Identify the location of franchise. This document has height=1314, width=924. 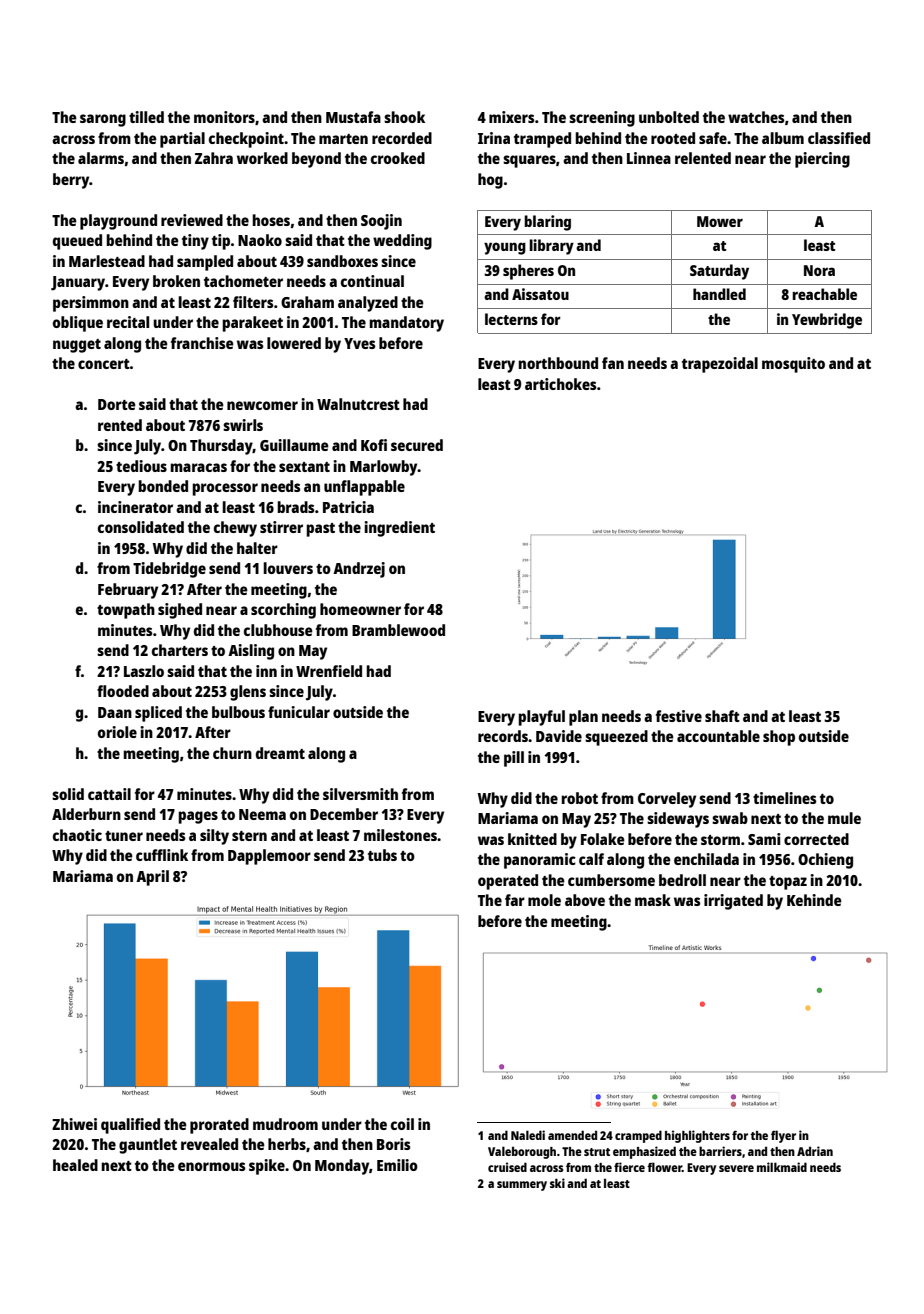
(202, 343).
